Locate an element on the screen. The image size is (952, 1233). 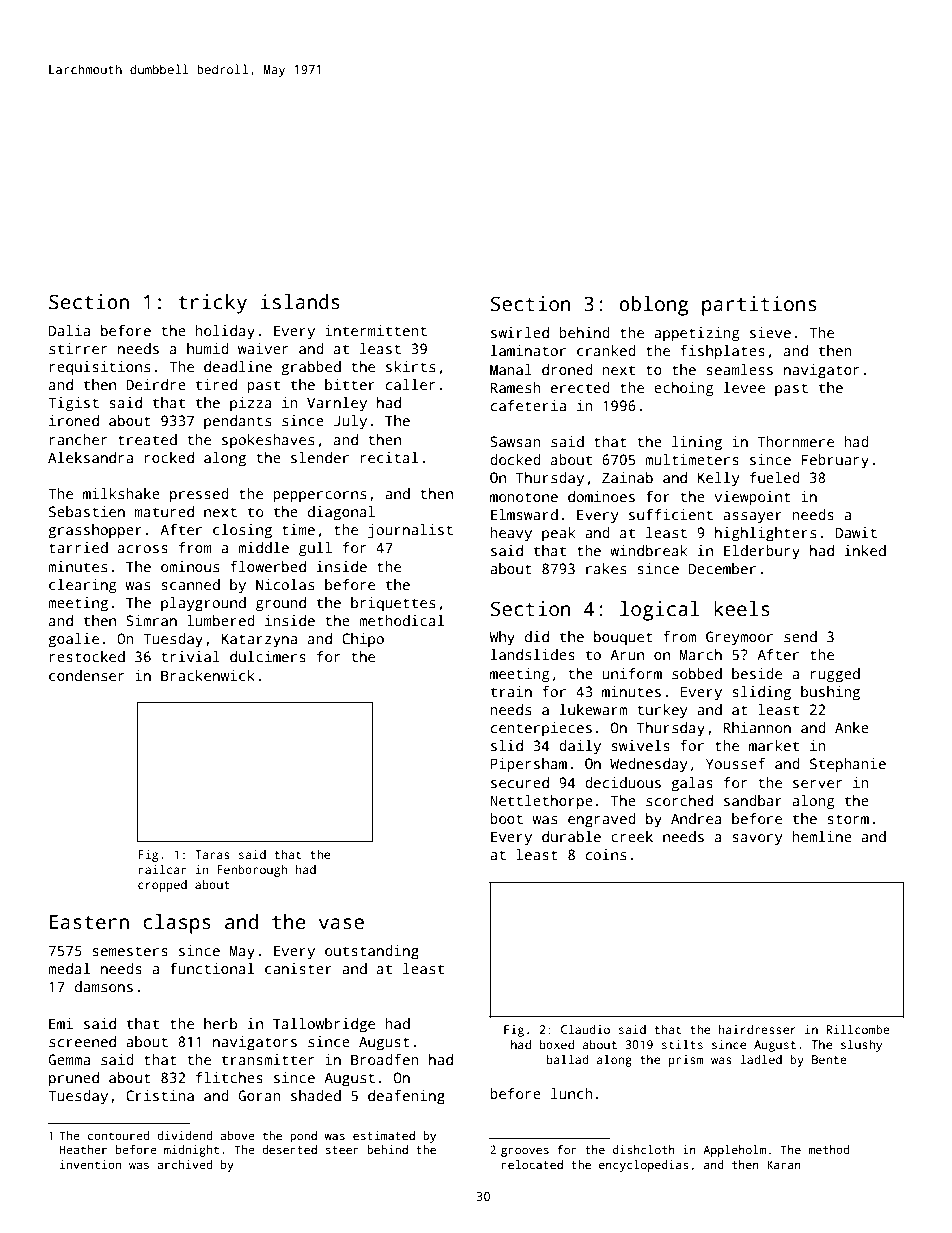
Brackenwick is located at coordinates (208, 675).
